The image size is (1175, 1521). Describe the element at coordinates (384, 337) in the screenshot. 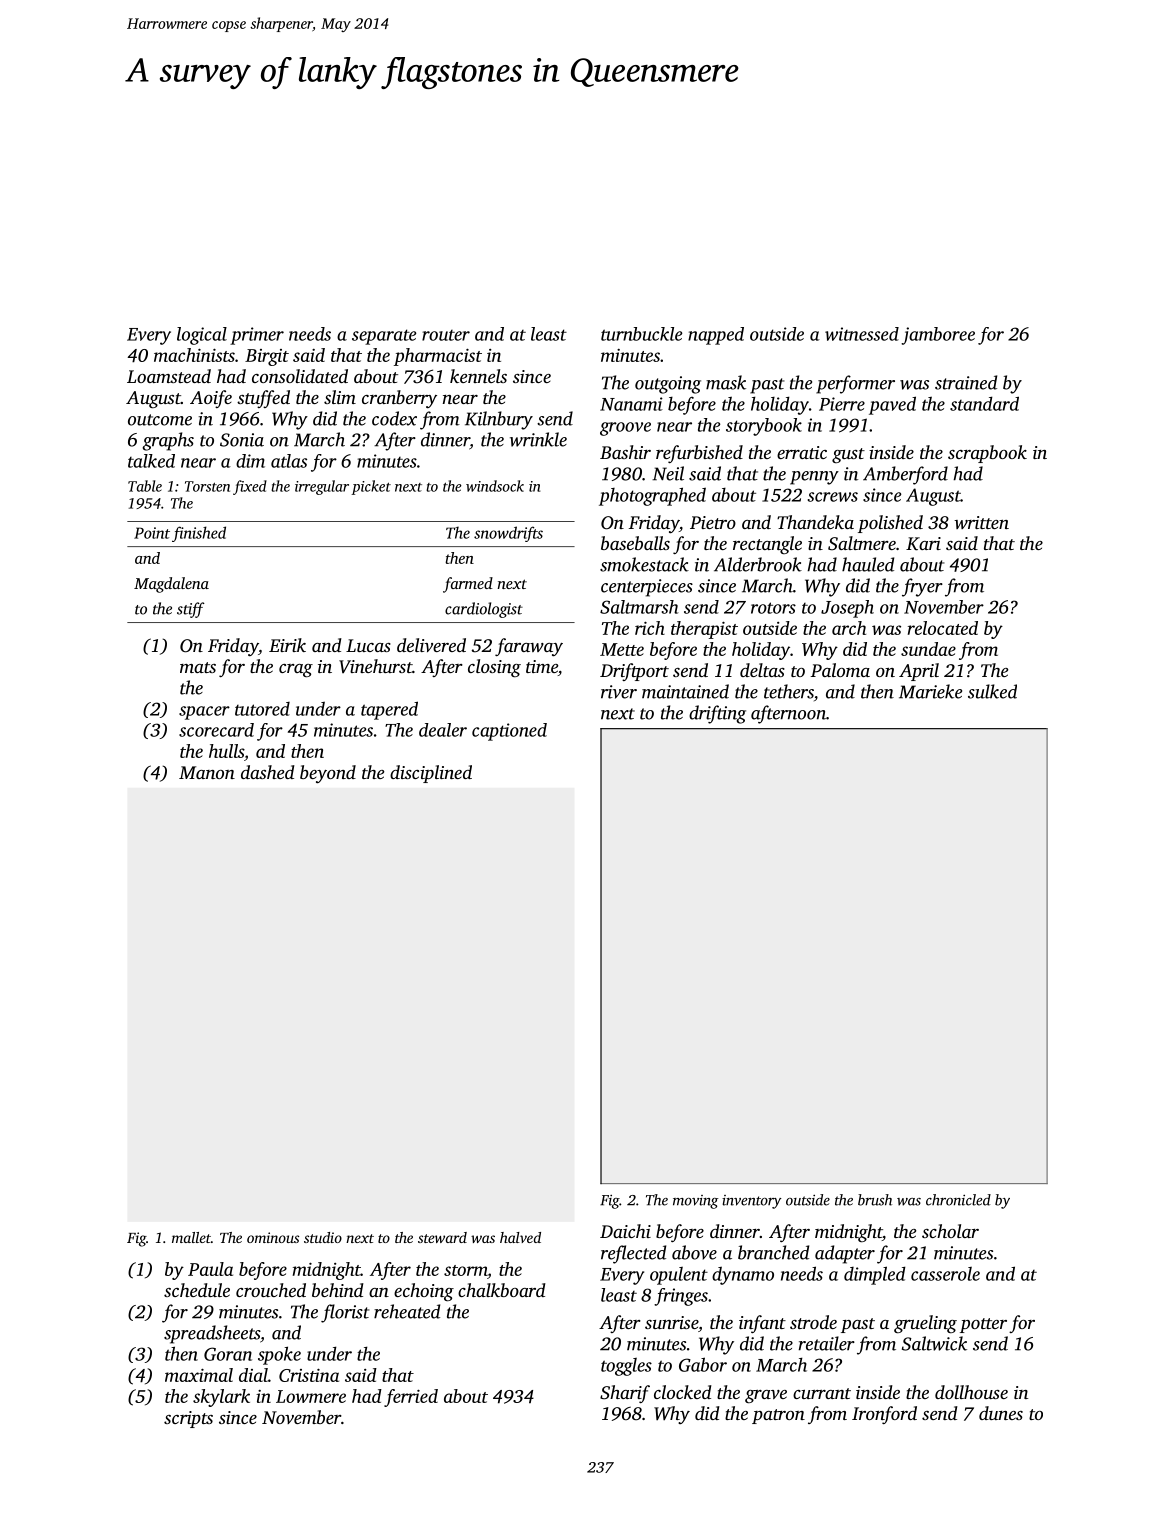

I see `separate` at that location.
